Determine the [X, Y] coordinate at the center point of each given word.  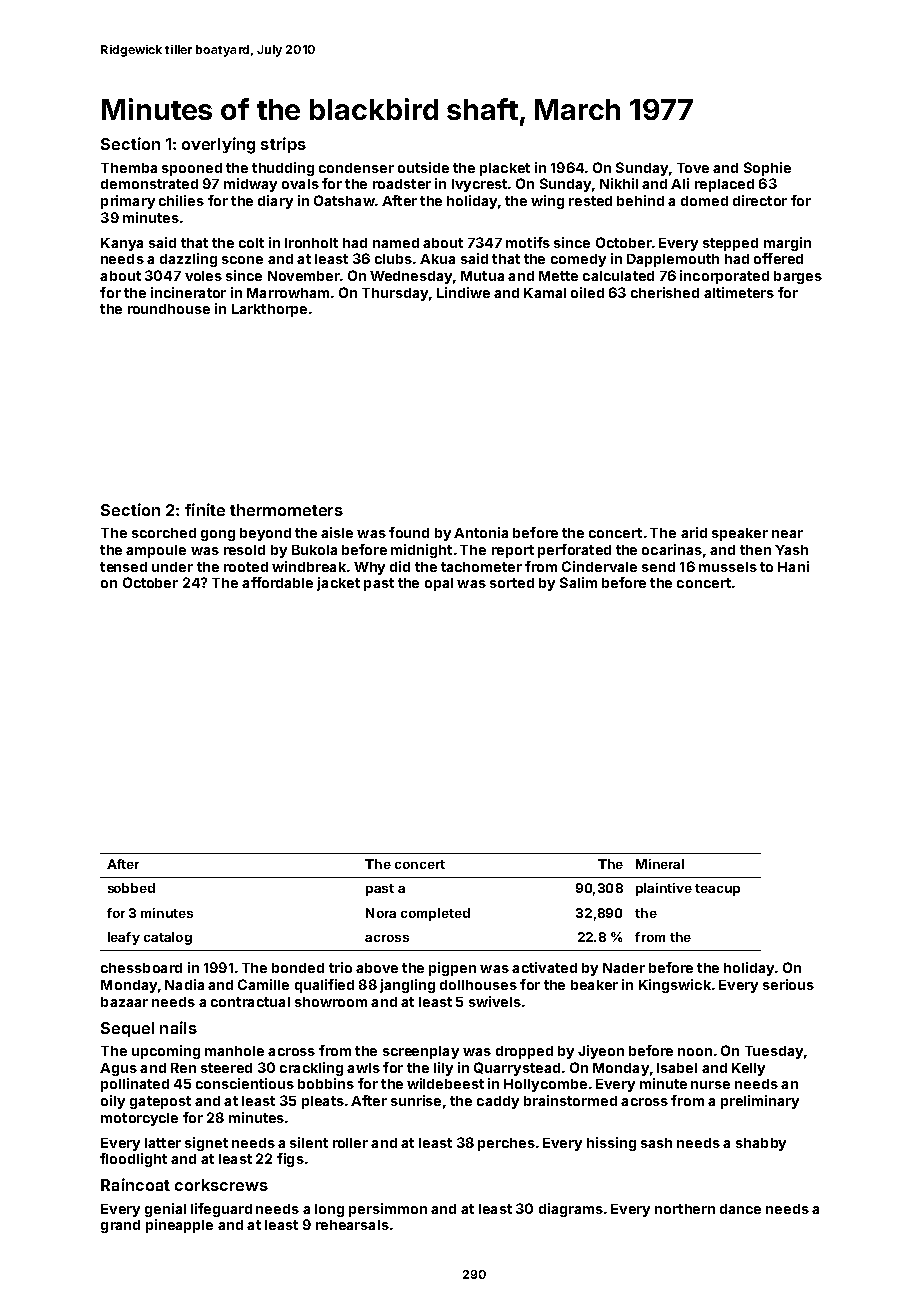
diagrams [571, 1210]
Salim [578, 582]
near [787, 534]
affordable [277, 582]
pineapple [179, 1226]
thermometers [286, 510]
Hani [793, 566]
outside [423, 167]
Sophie [767, 169]
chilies [181, 200]
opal [439, 584]
